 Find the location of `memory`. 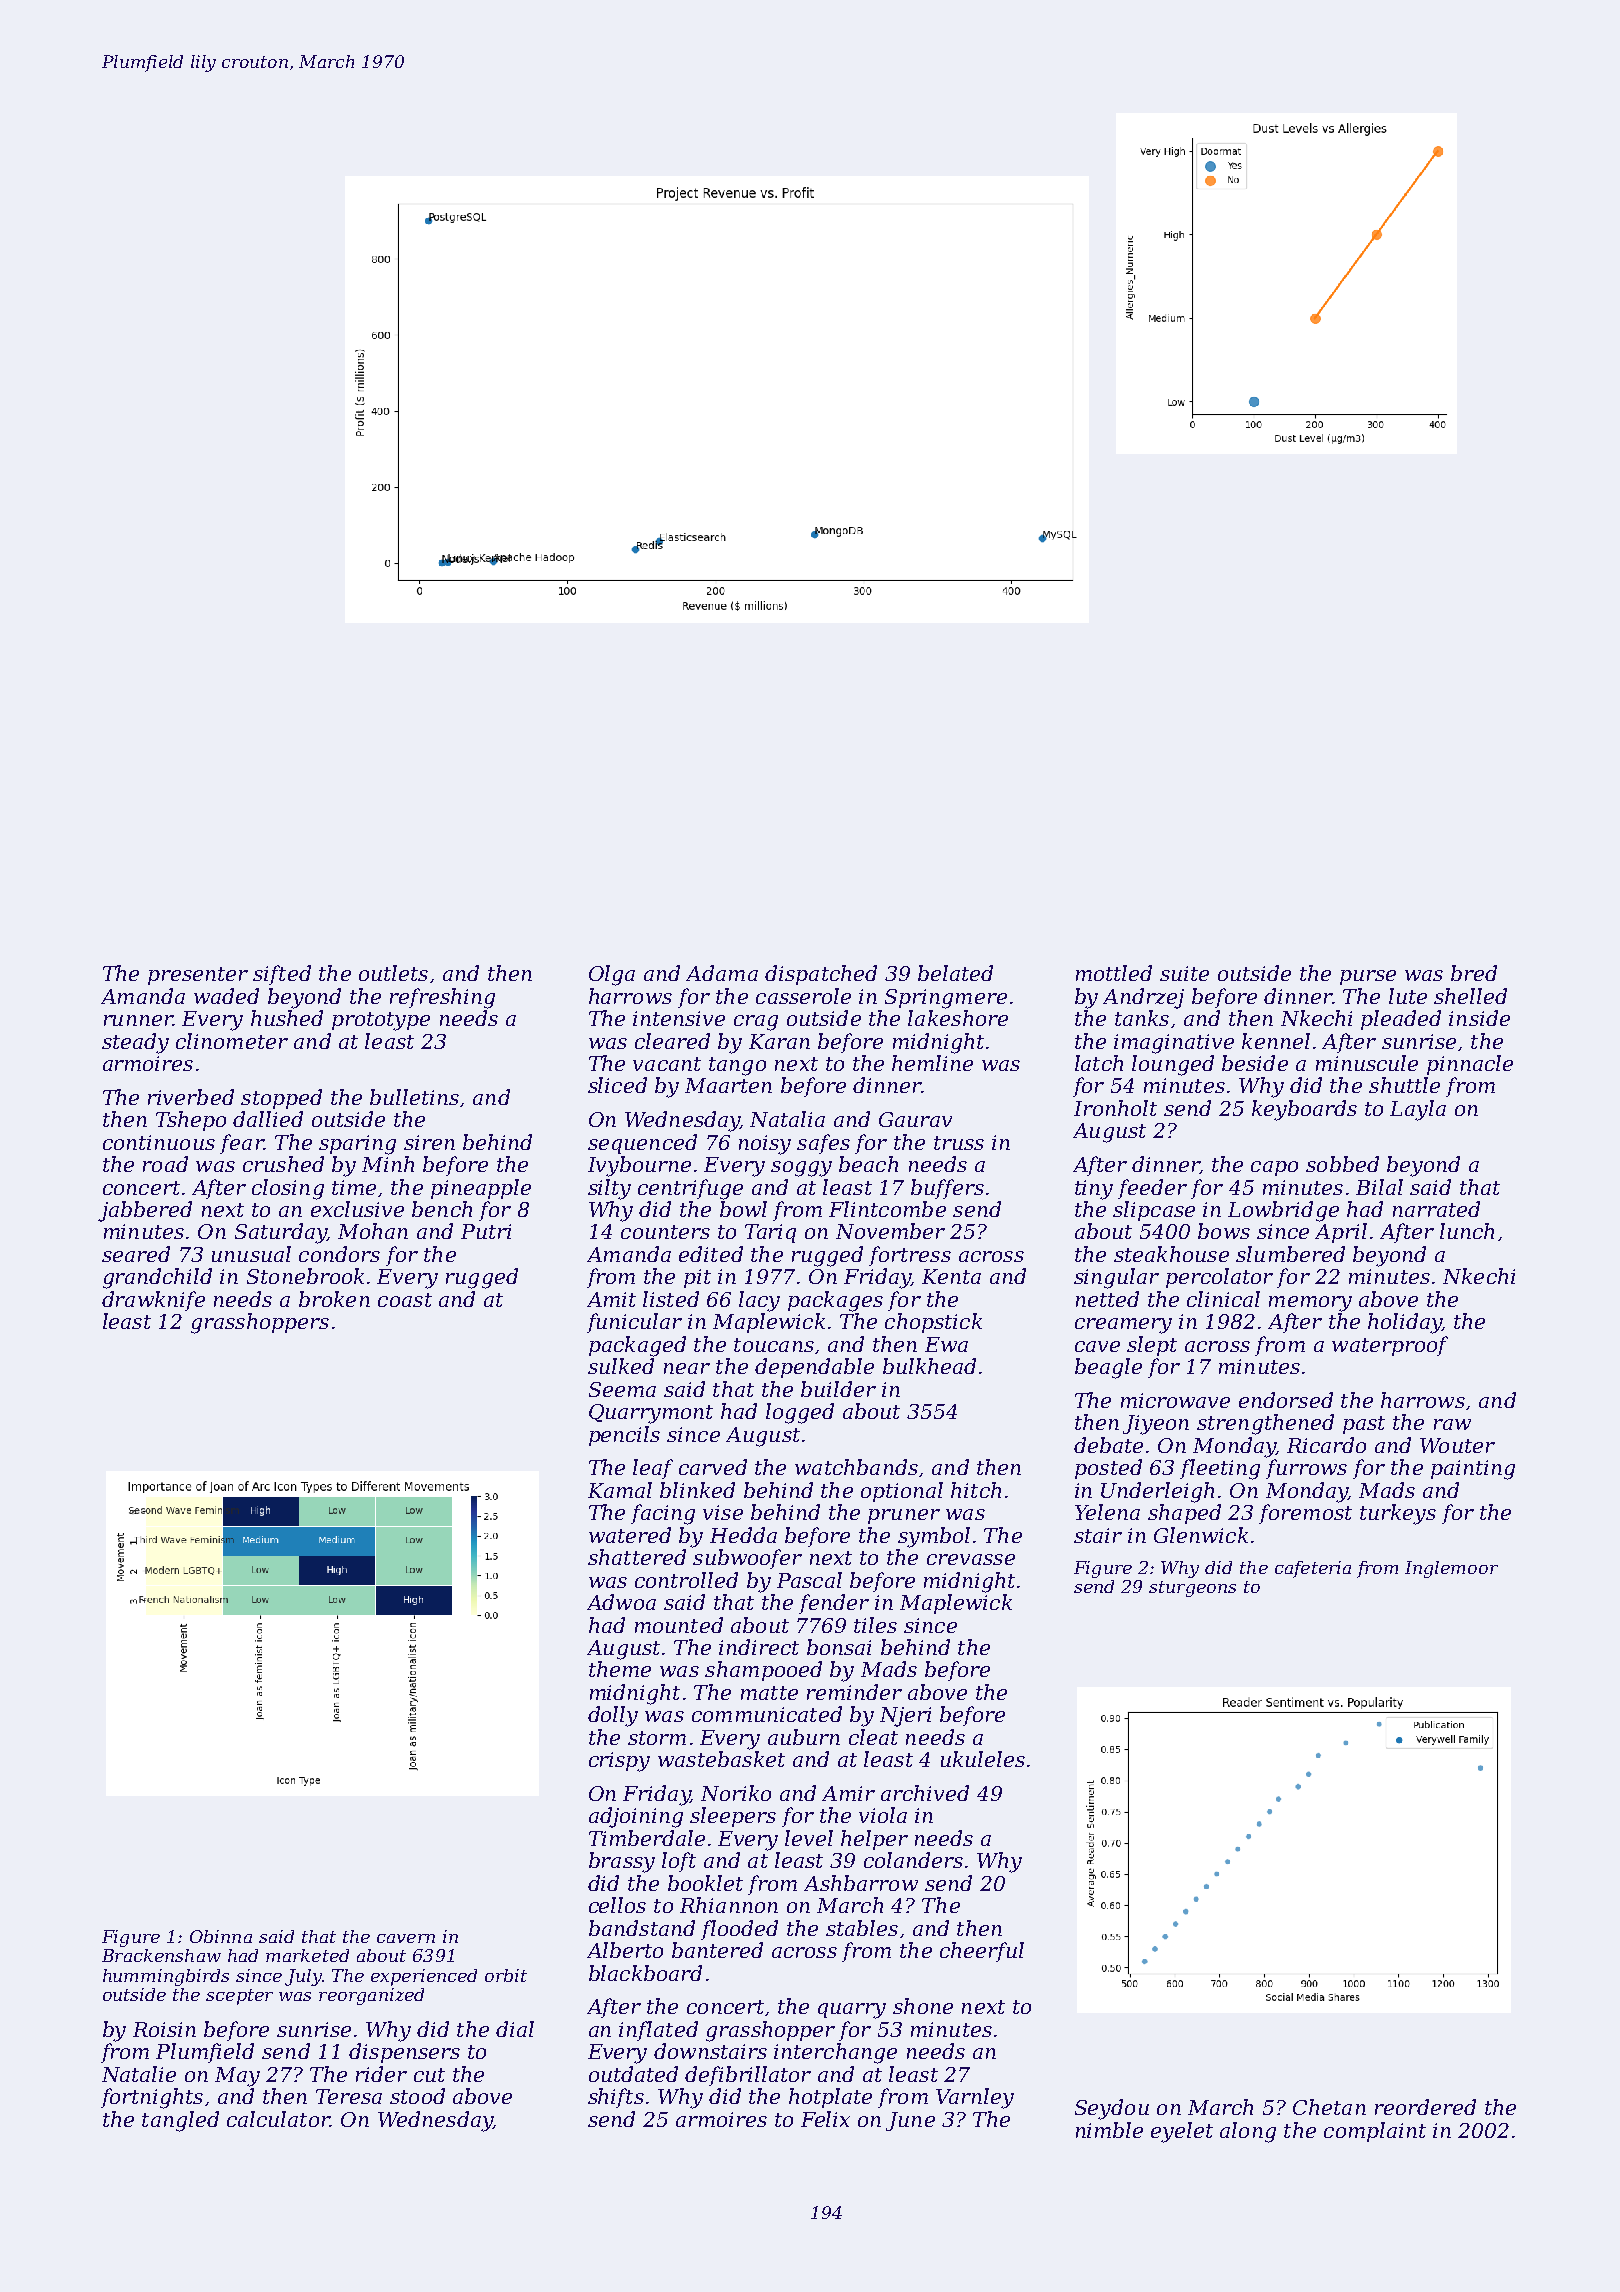

memory is located at coordinates (1310, 1304).
